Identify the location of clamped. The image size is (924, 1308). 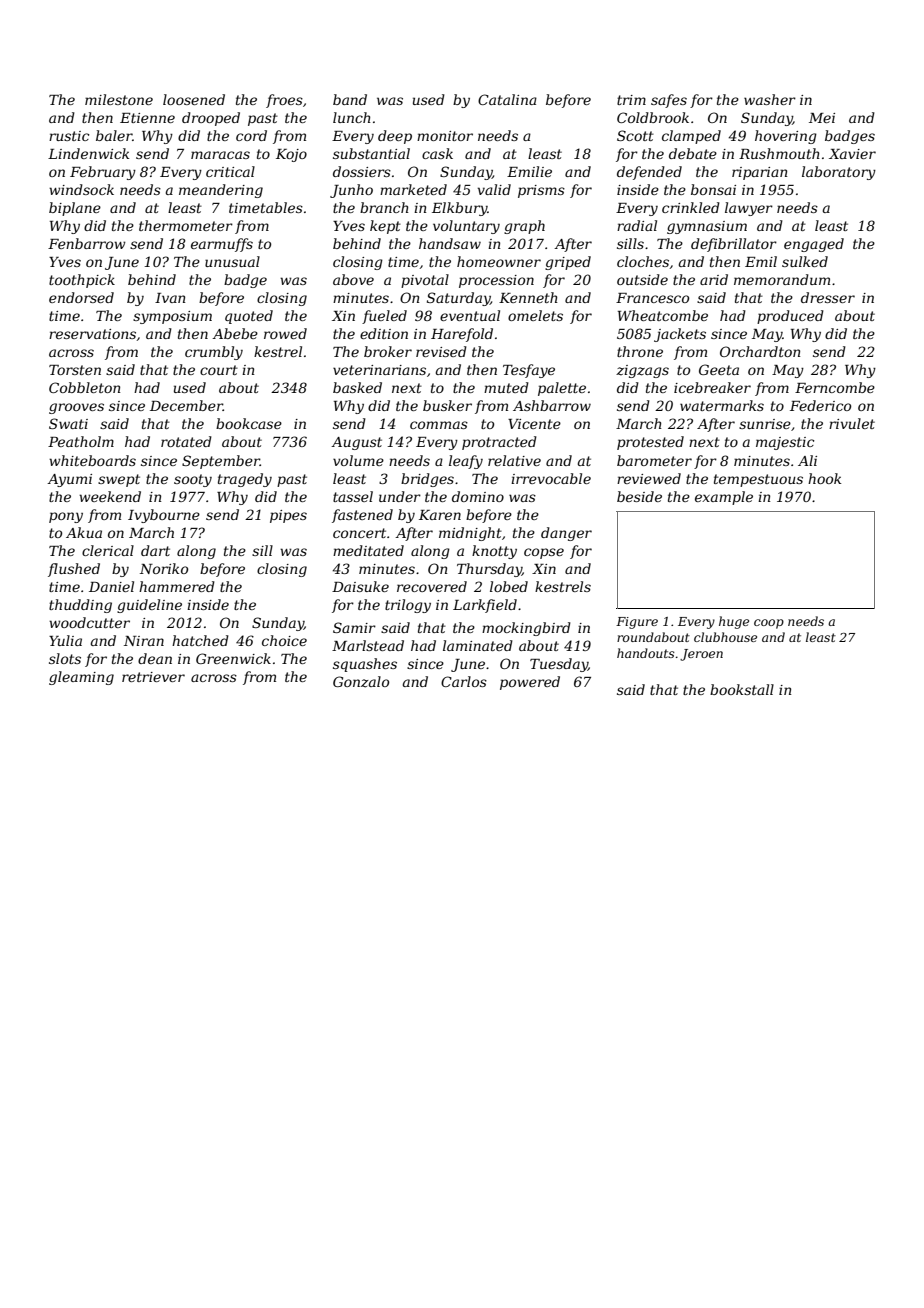
(691, 137).
